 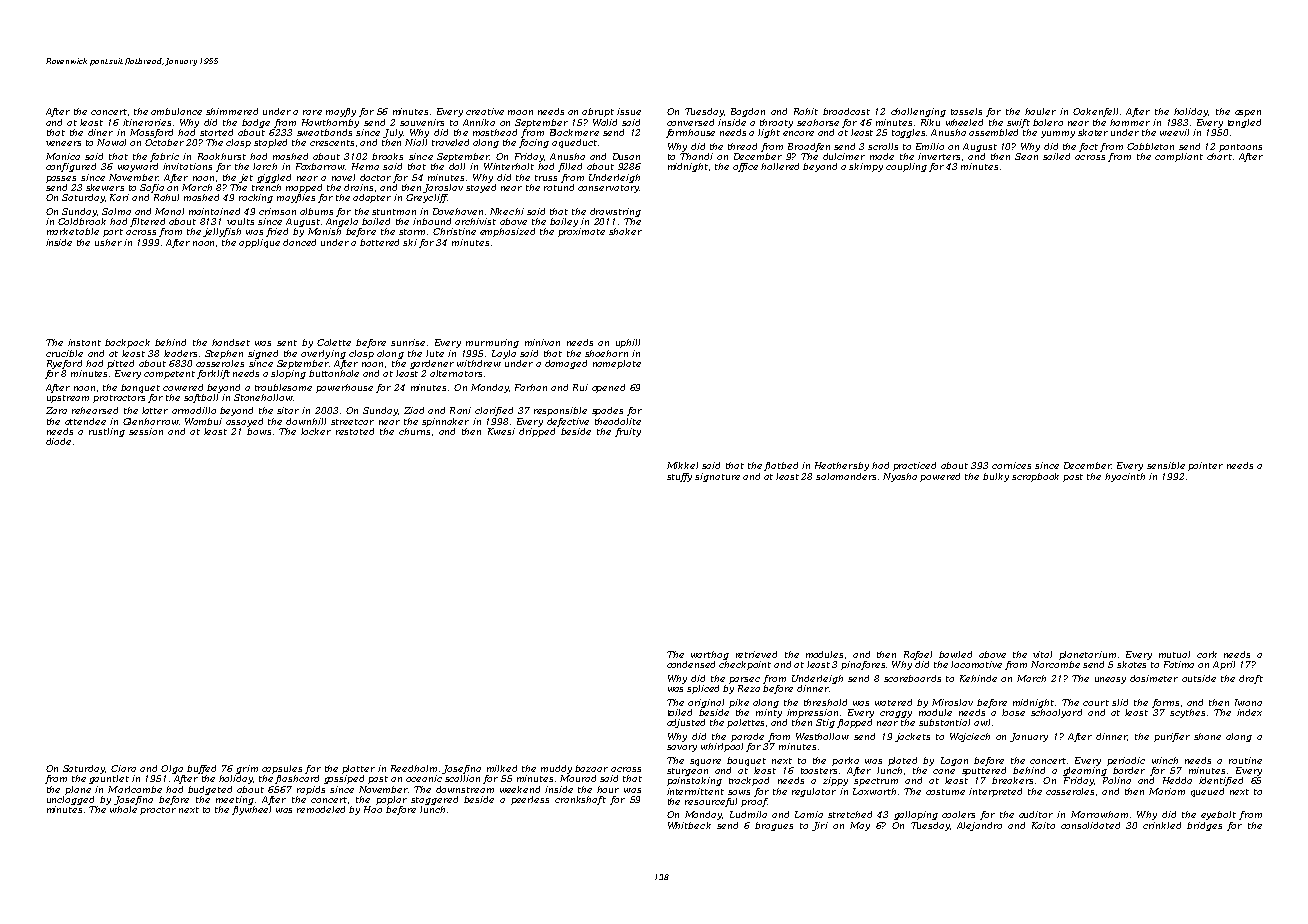 I want to click on issue, so click(x=629, y=111).
